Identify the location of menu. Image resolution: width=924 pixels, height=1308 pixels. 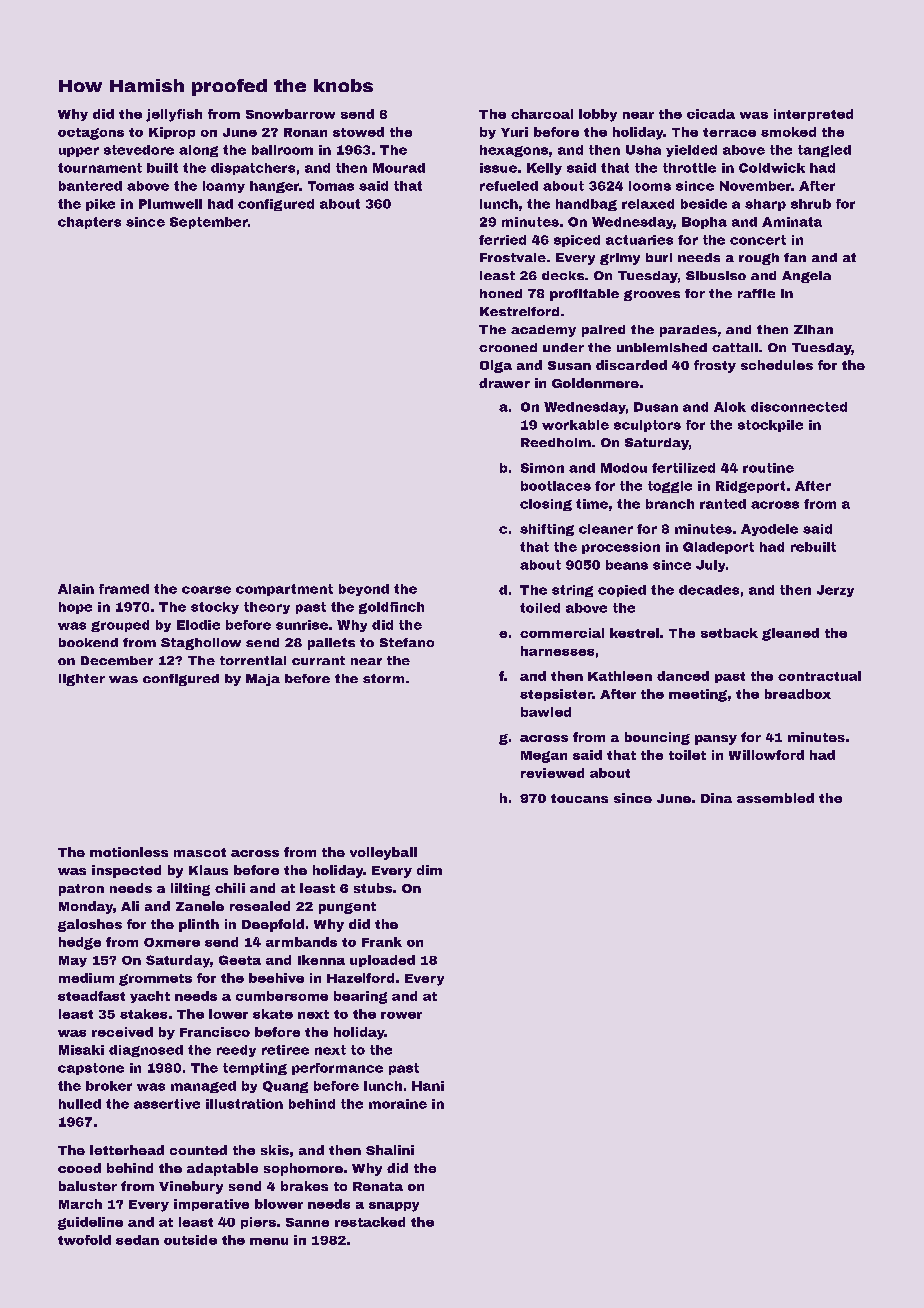
(269, 1241).
